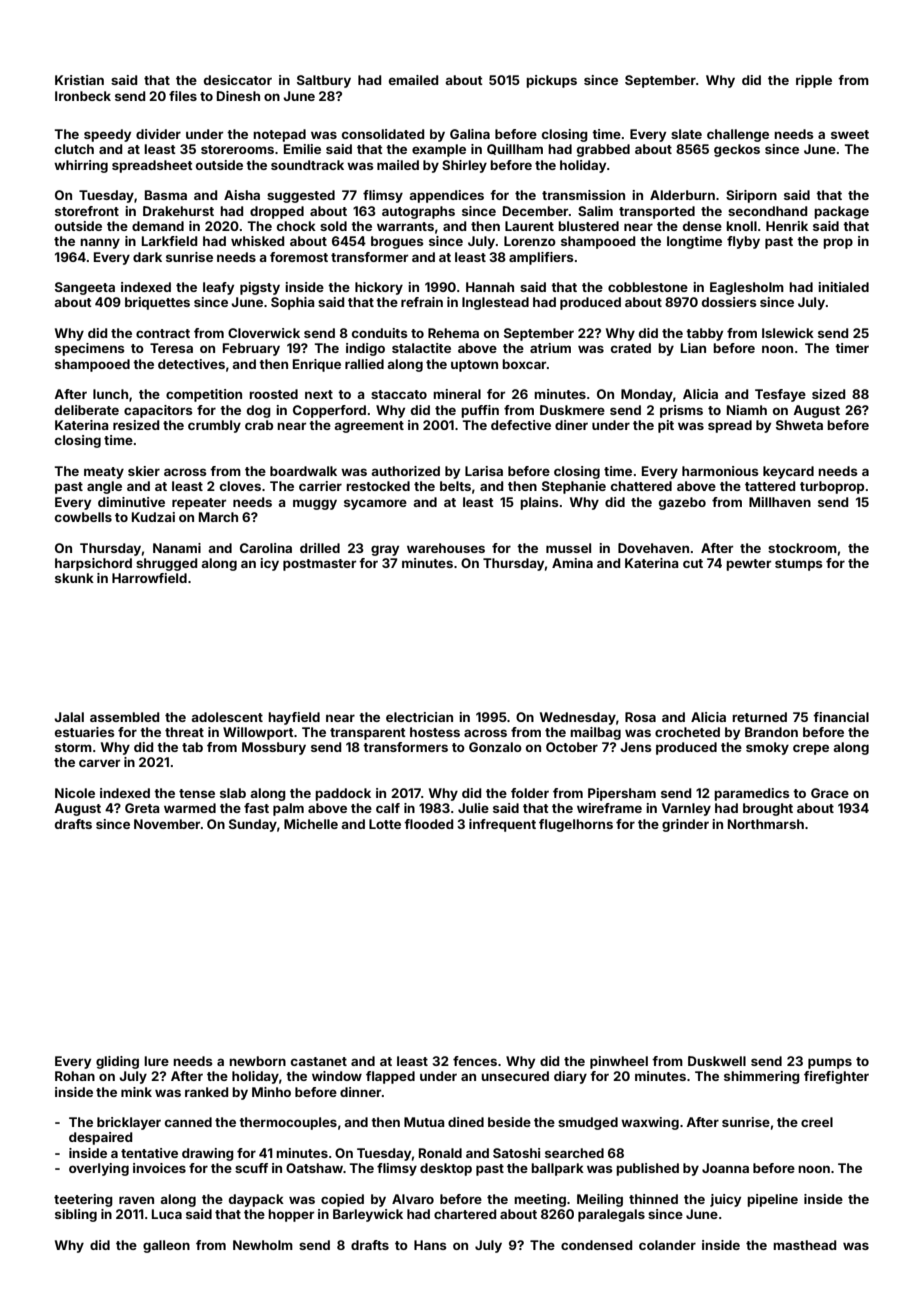 The height and width of the page is (1308, 924). Describe the element at coordinates (850, 134) in the page. I see `sweet` at that location.
